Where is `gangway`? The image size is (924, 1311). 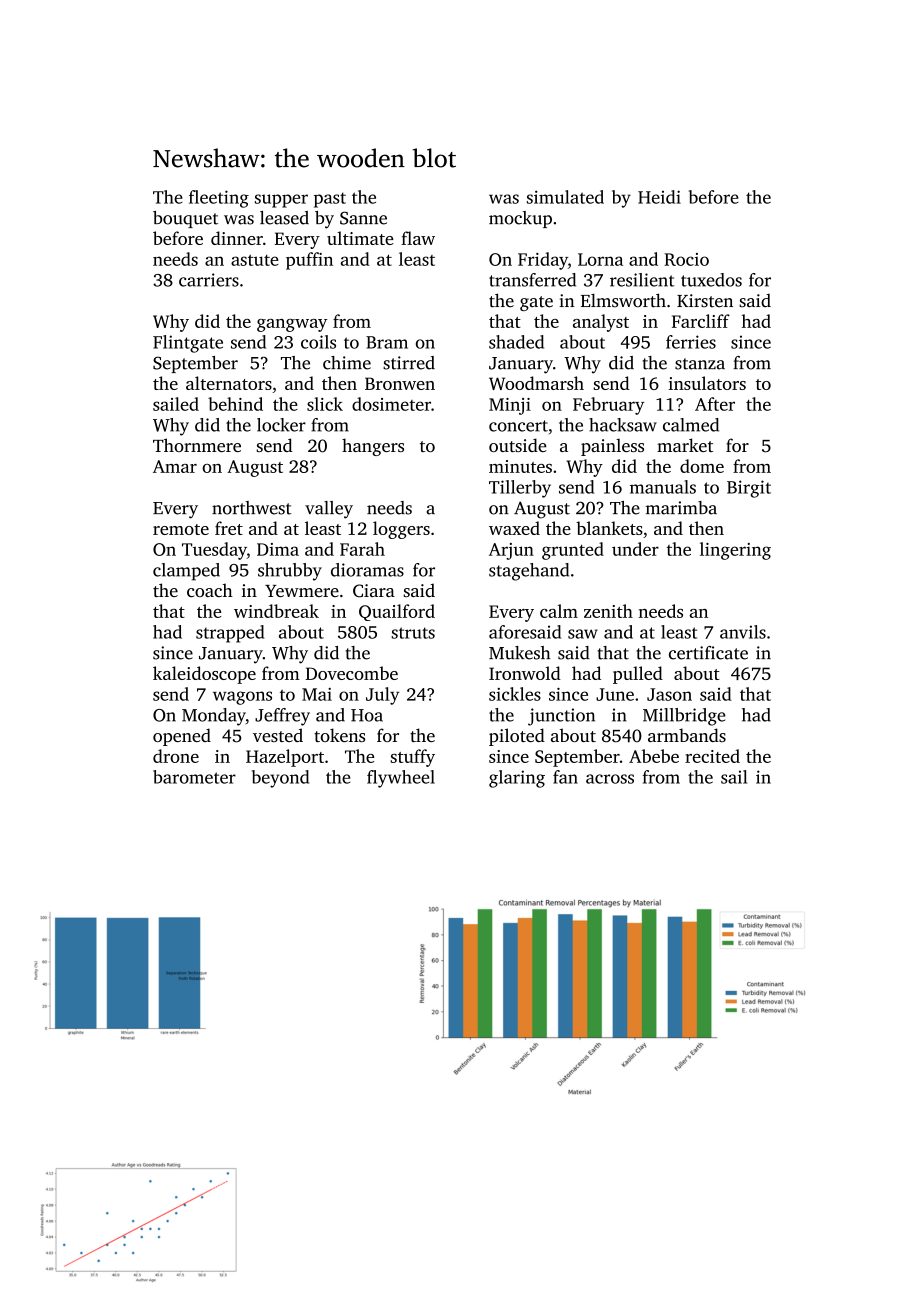 gangway is located at coordinates (292, 325).
